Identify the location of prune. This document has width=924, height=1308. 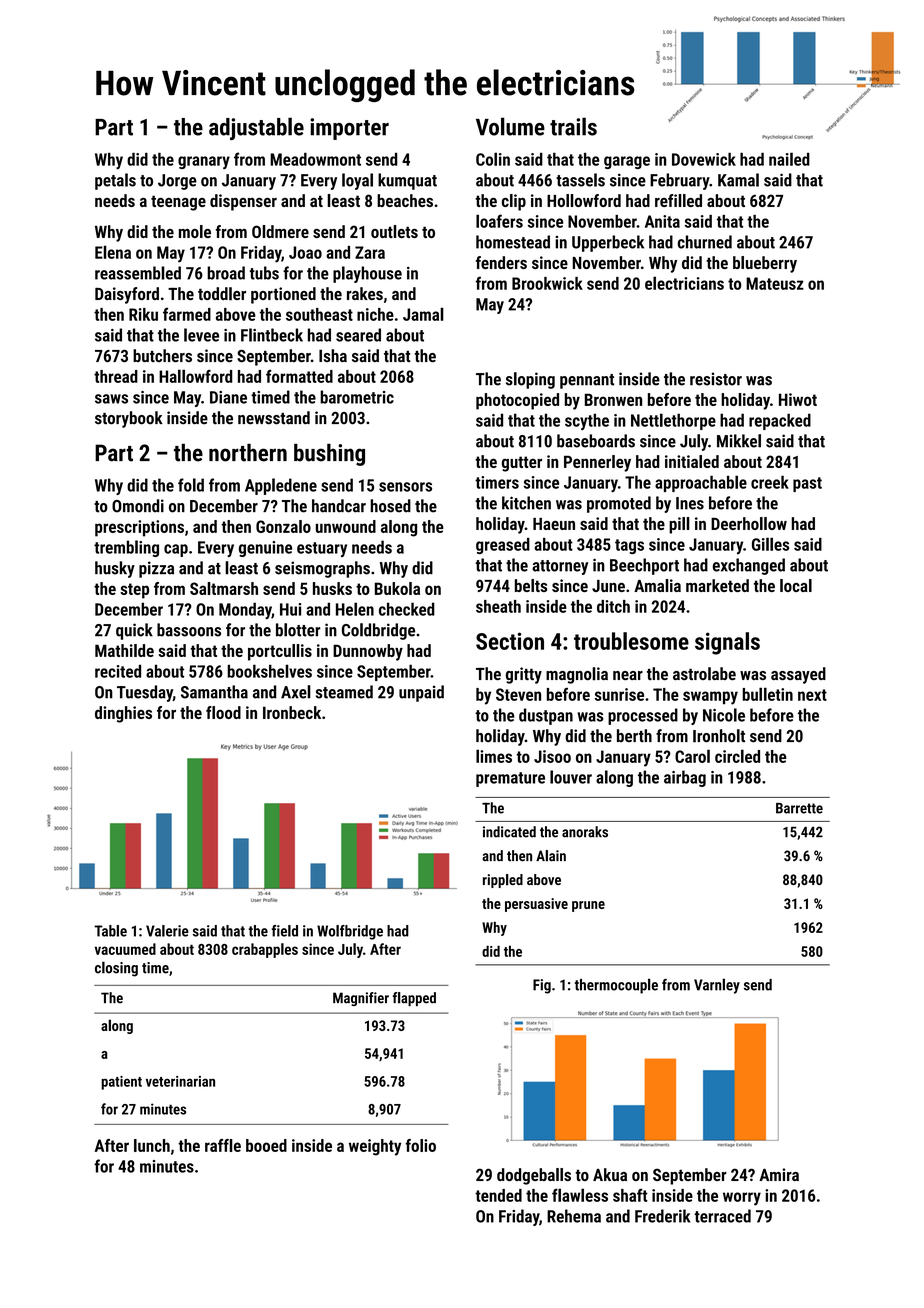
(588, 906).
